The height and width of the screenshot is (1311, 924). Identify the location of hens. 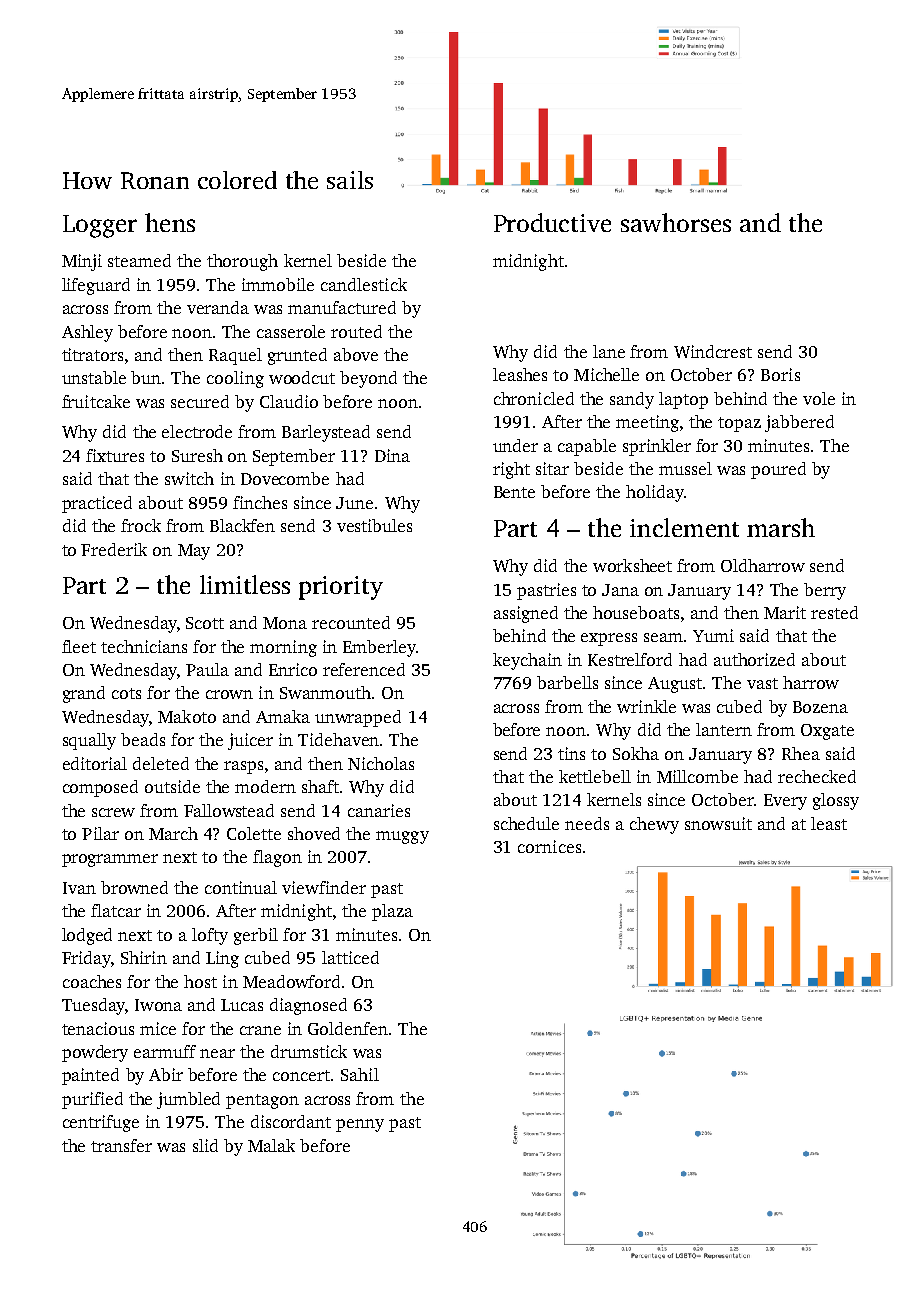
(170, 222).
